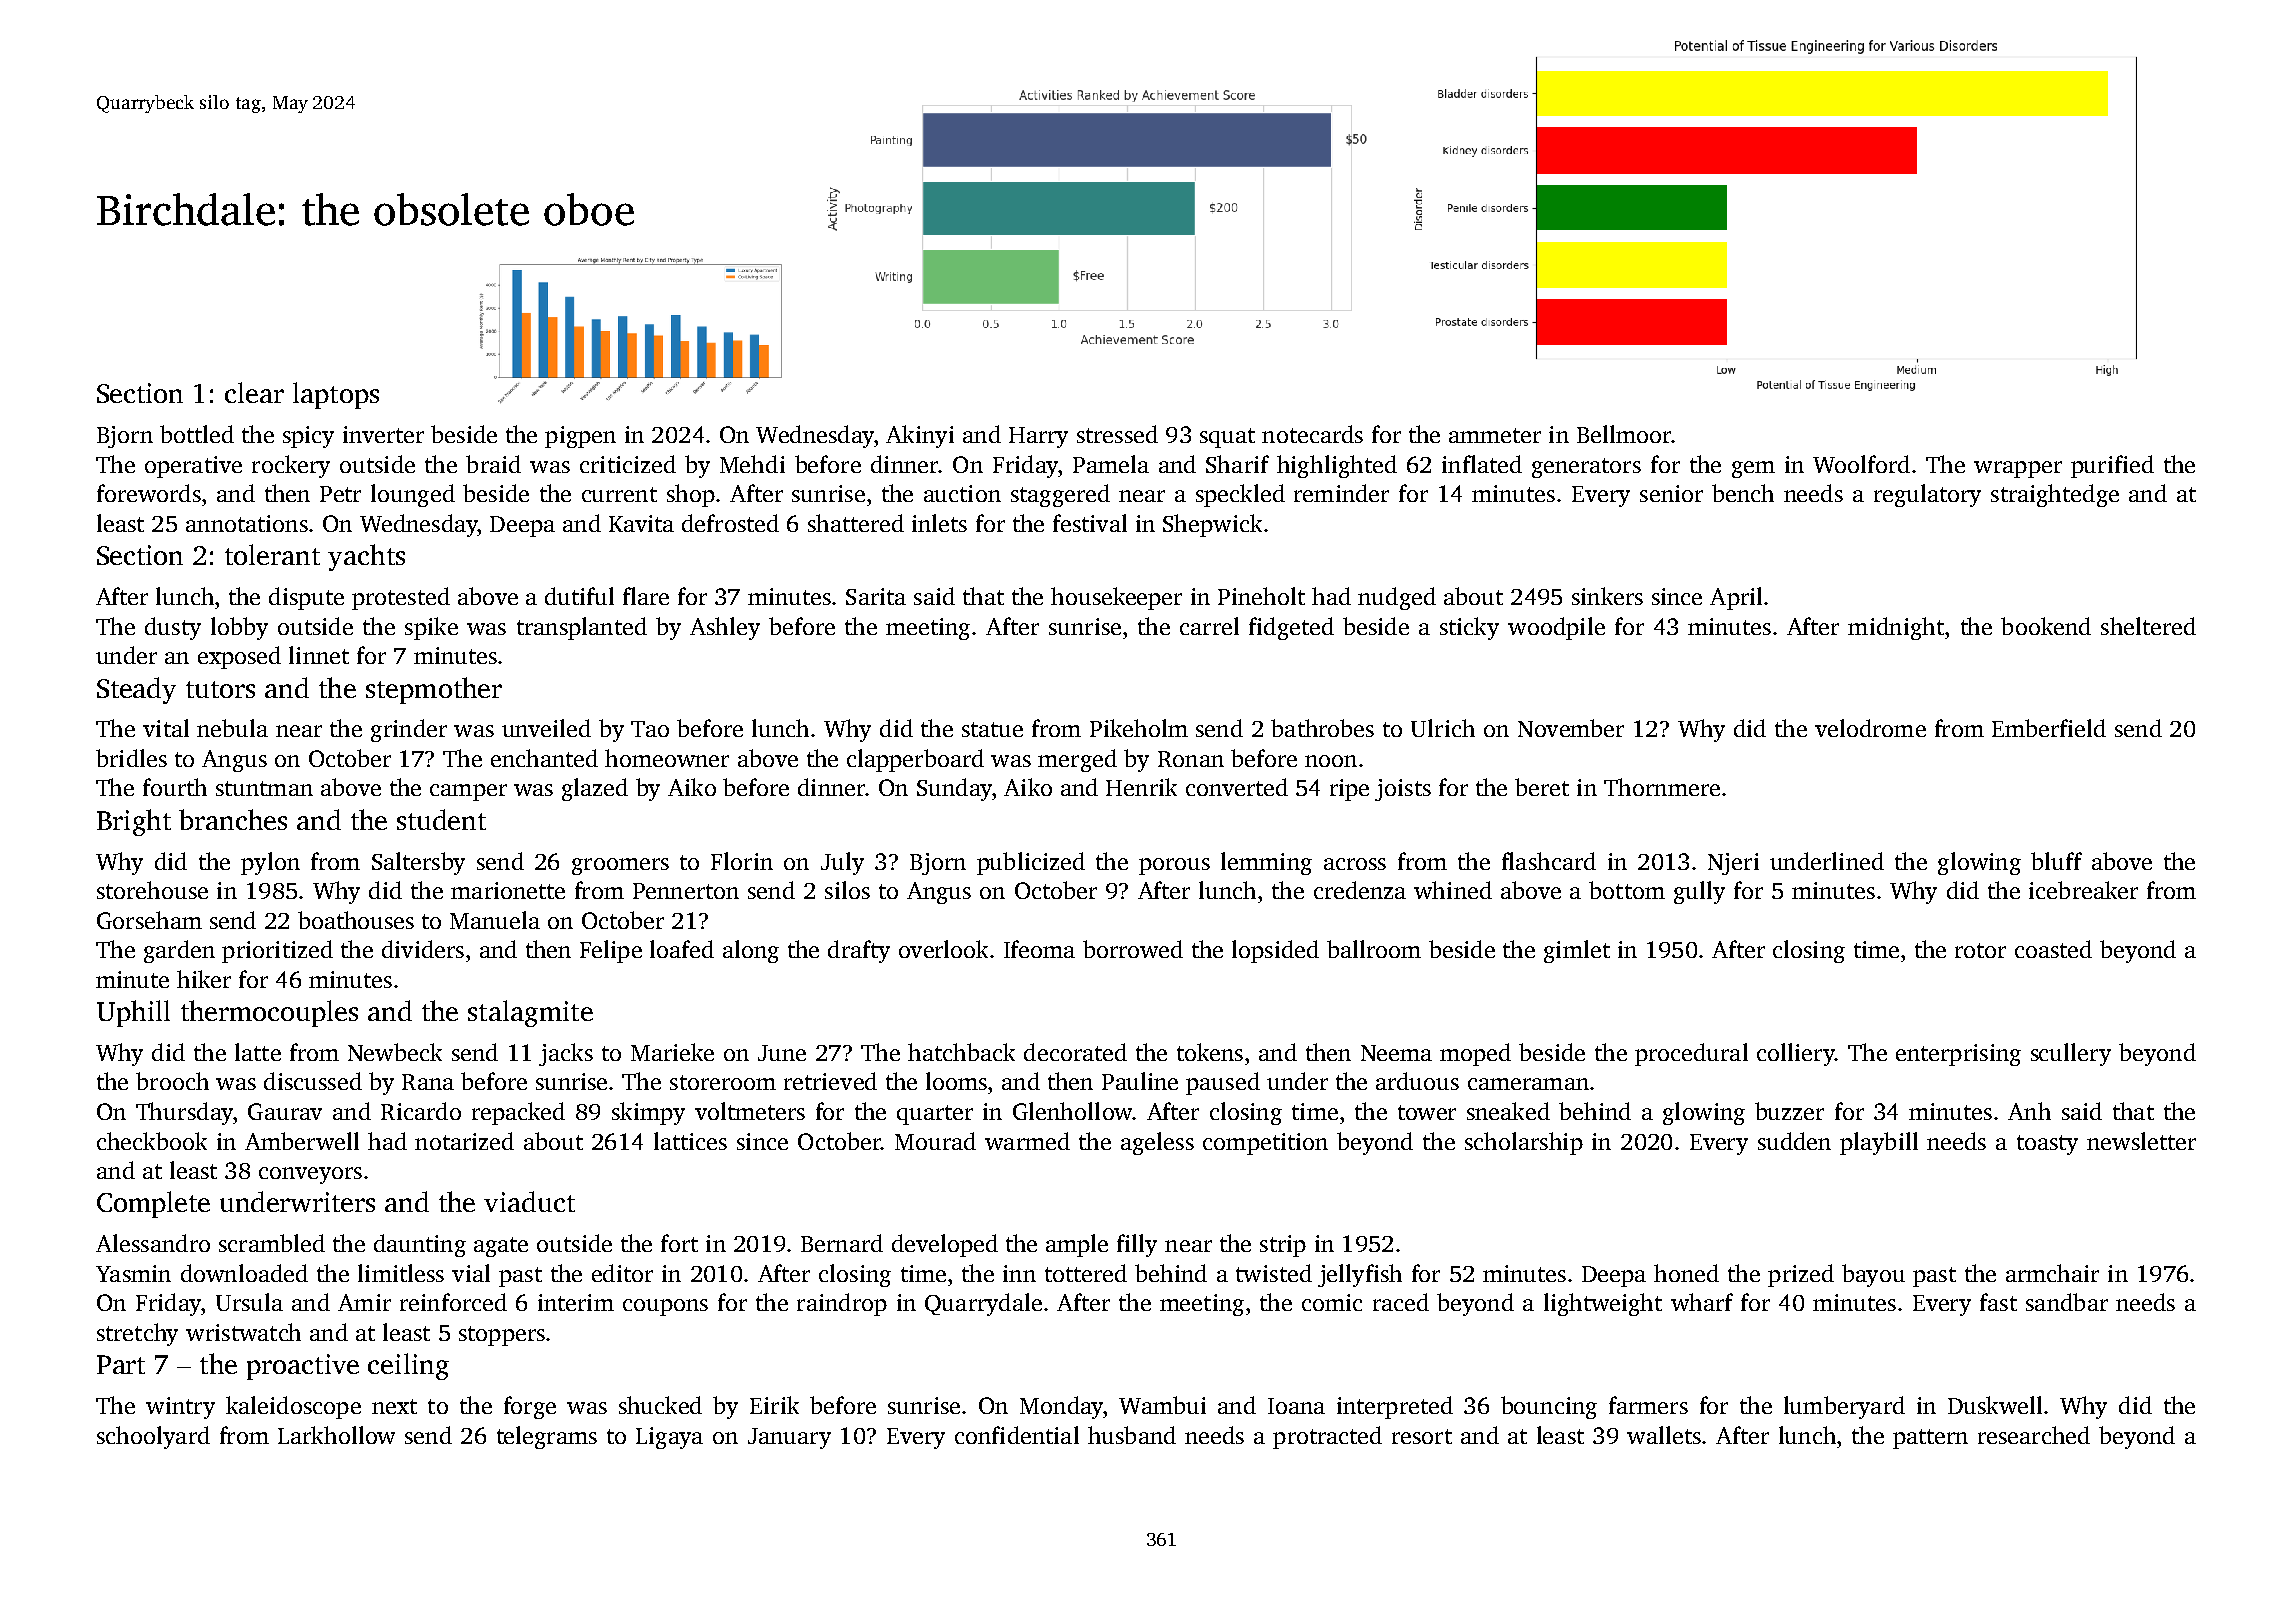 The image size is (2292, 1620). I want to click on Ursula, so click(249, 1302).
